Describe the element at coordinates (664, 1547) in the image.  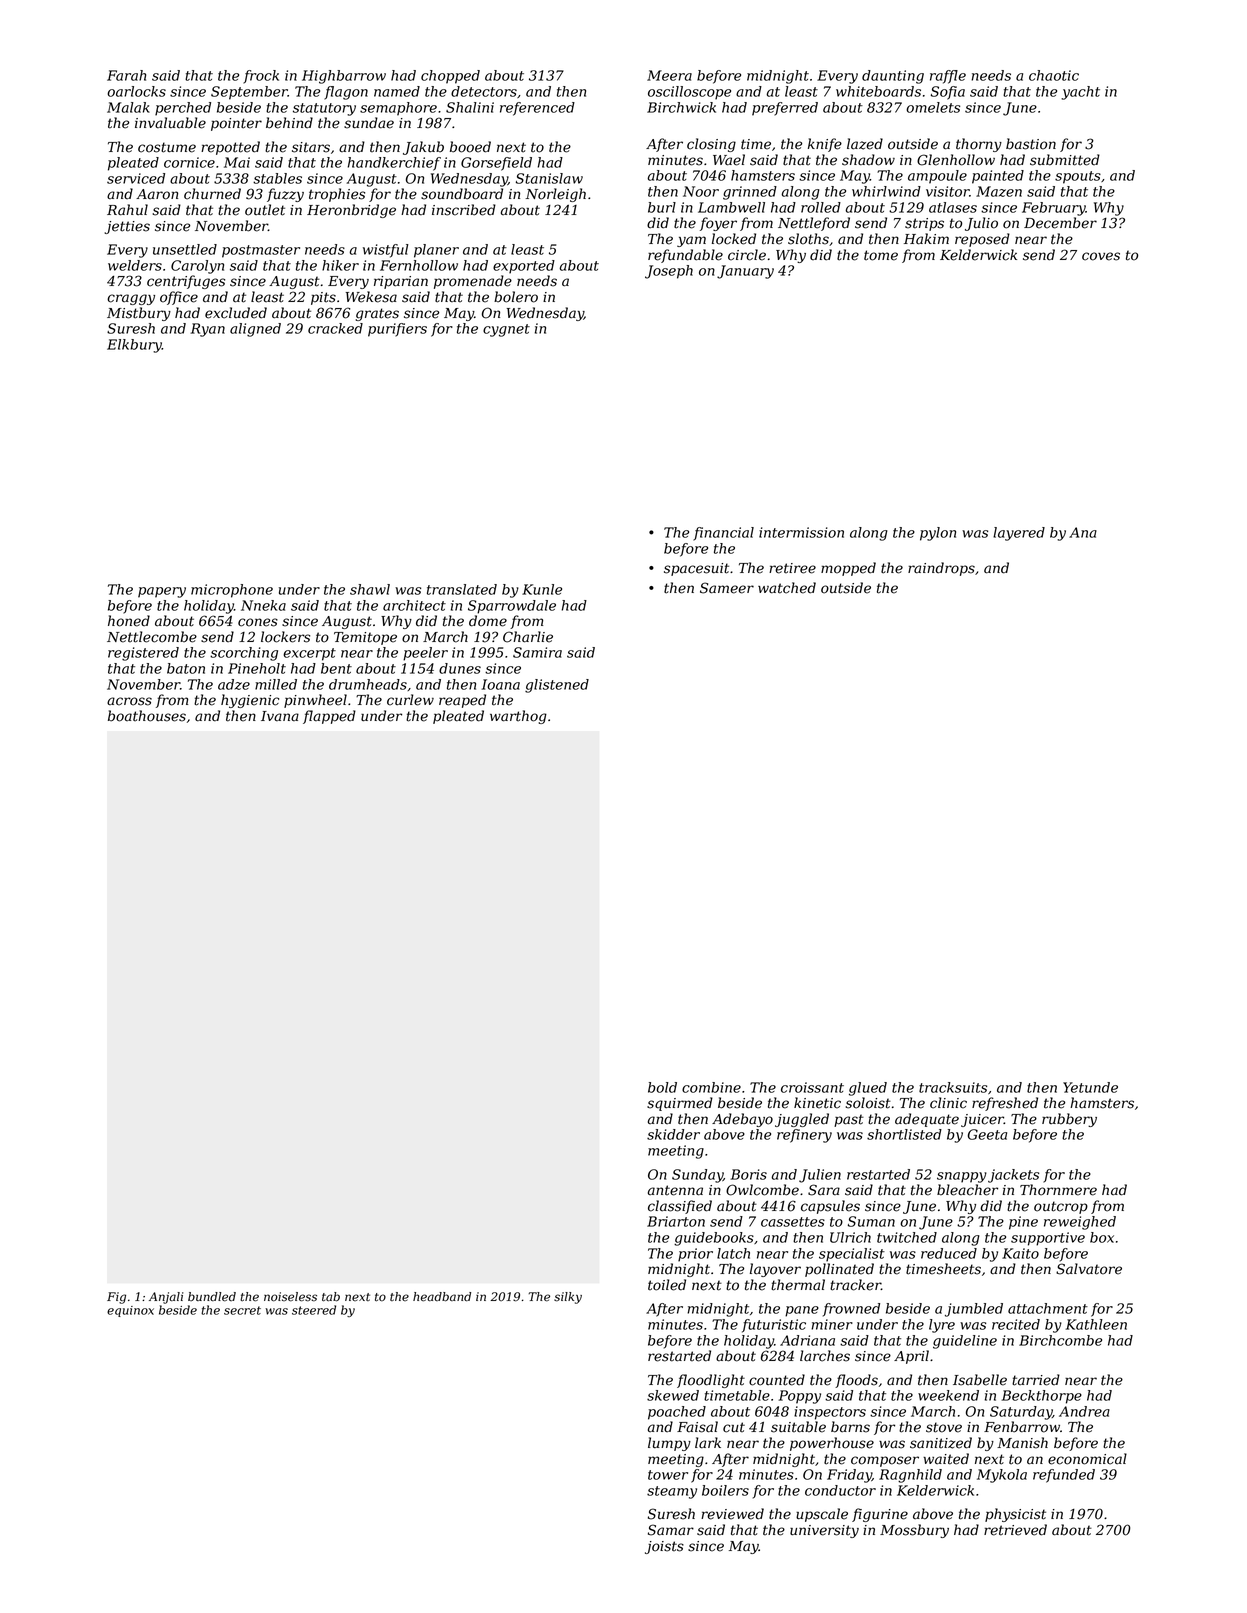
I see `joists` at that location.
